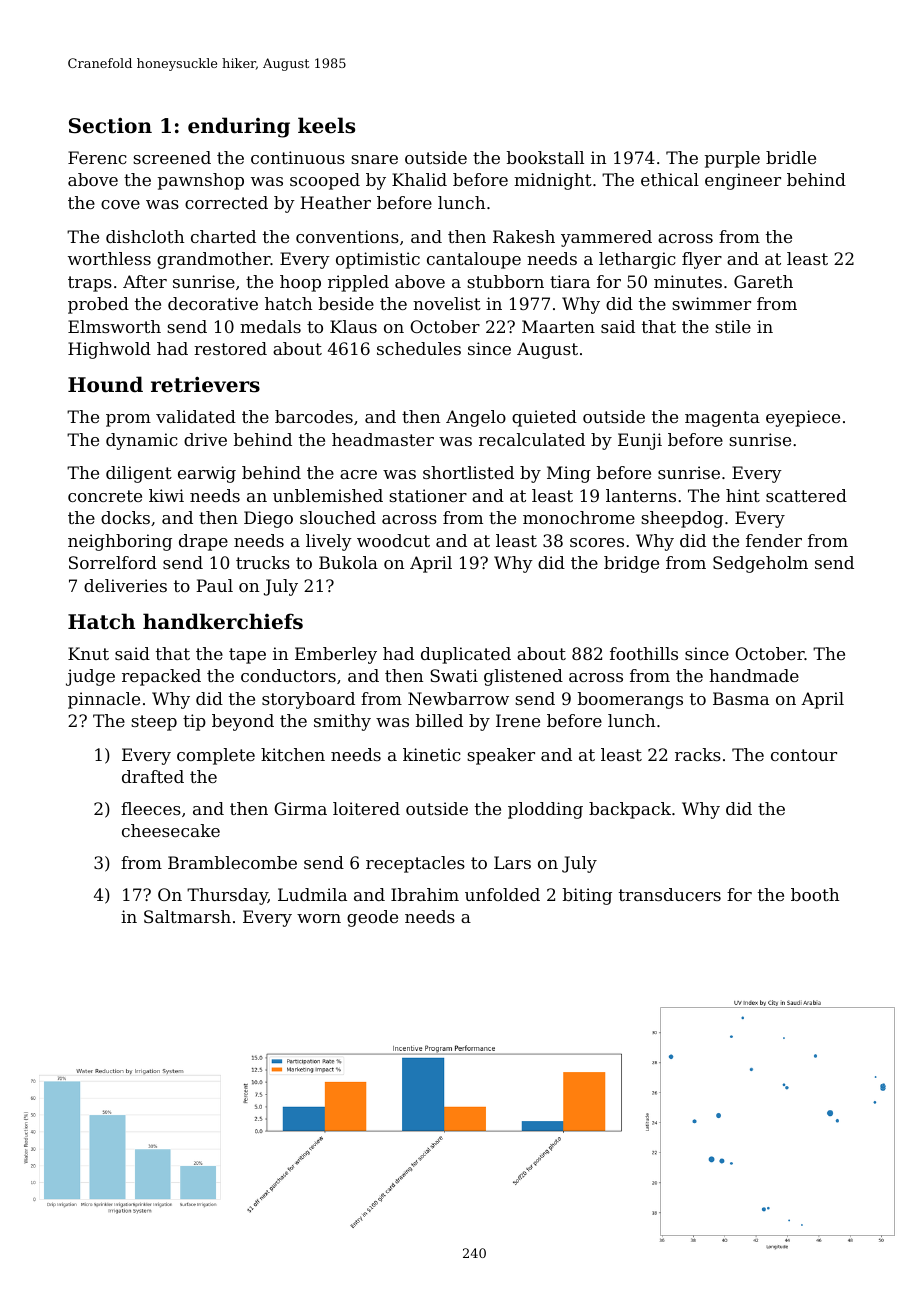 The height and width of the page is (1311, 924). What do you see at coordinates (419, 179) in the page?
I see `Khalid` at bounding box center [419, 179].
